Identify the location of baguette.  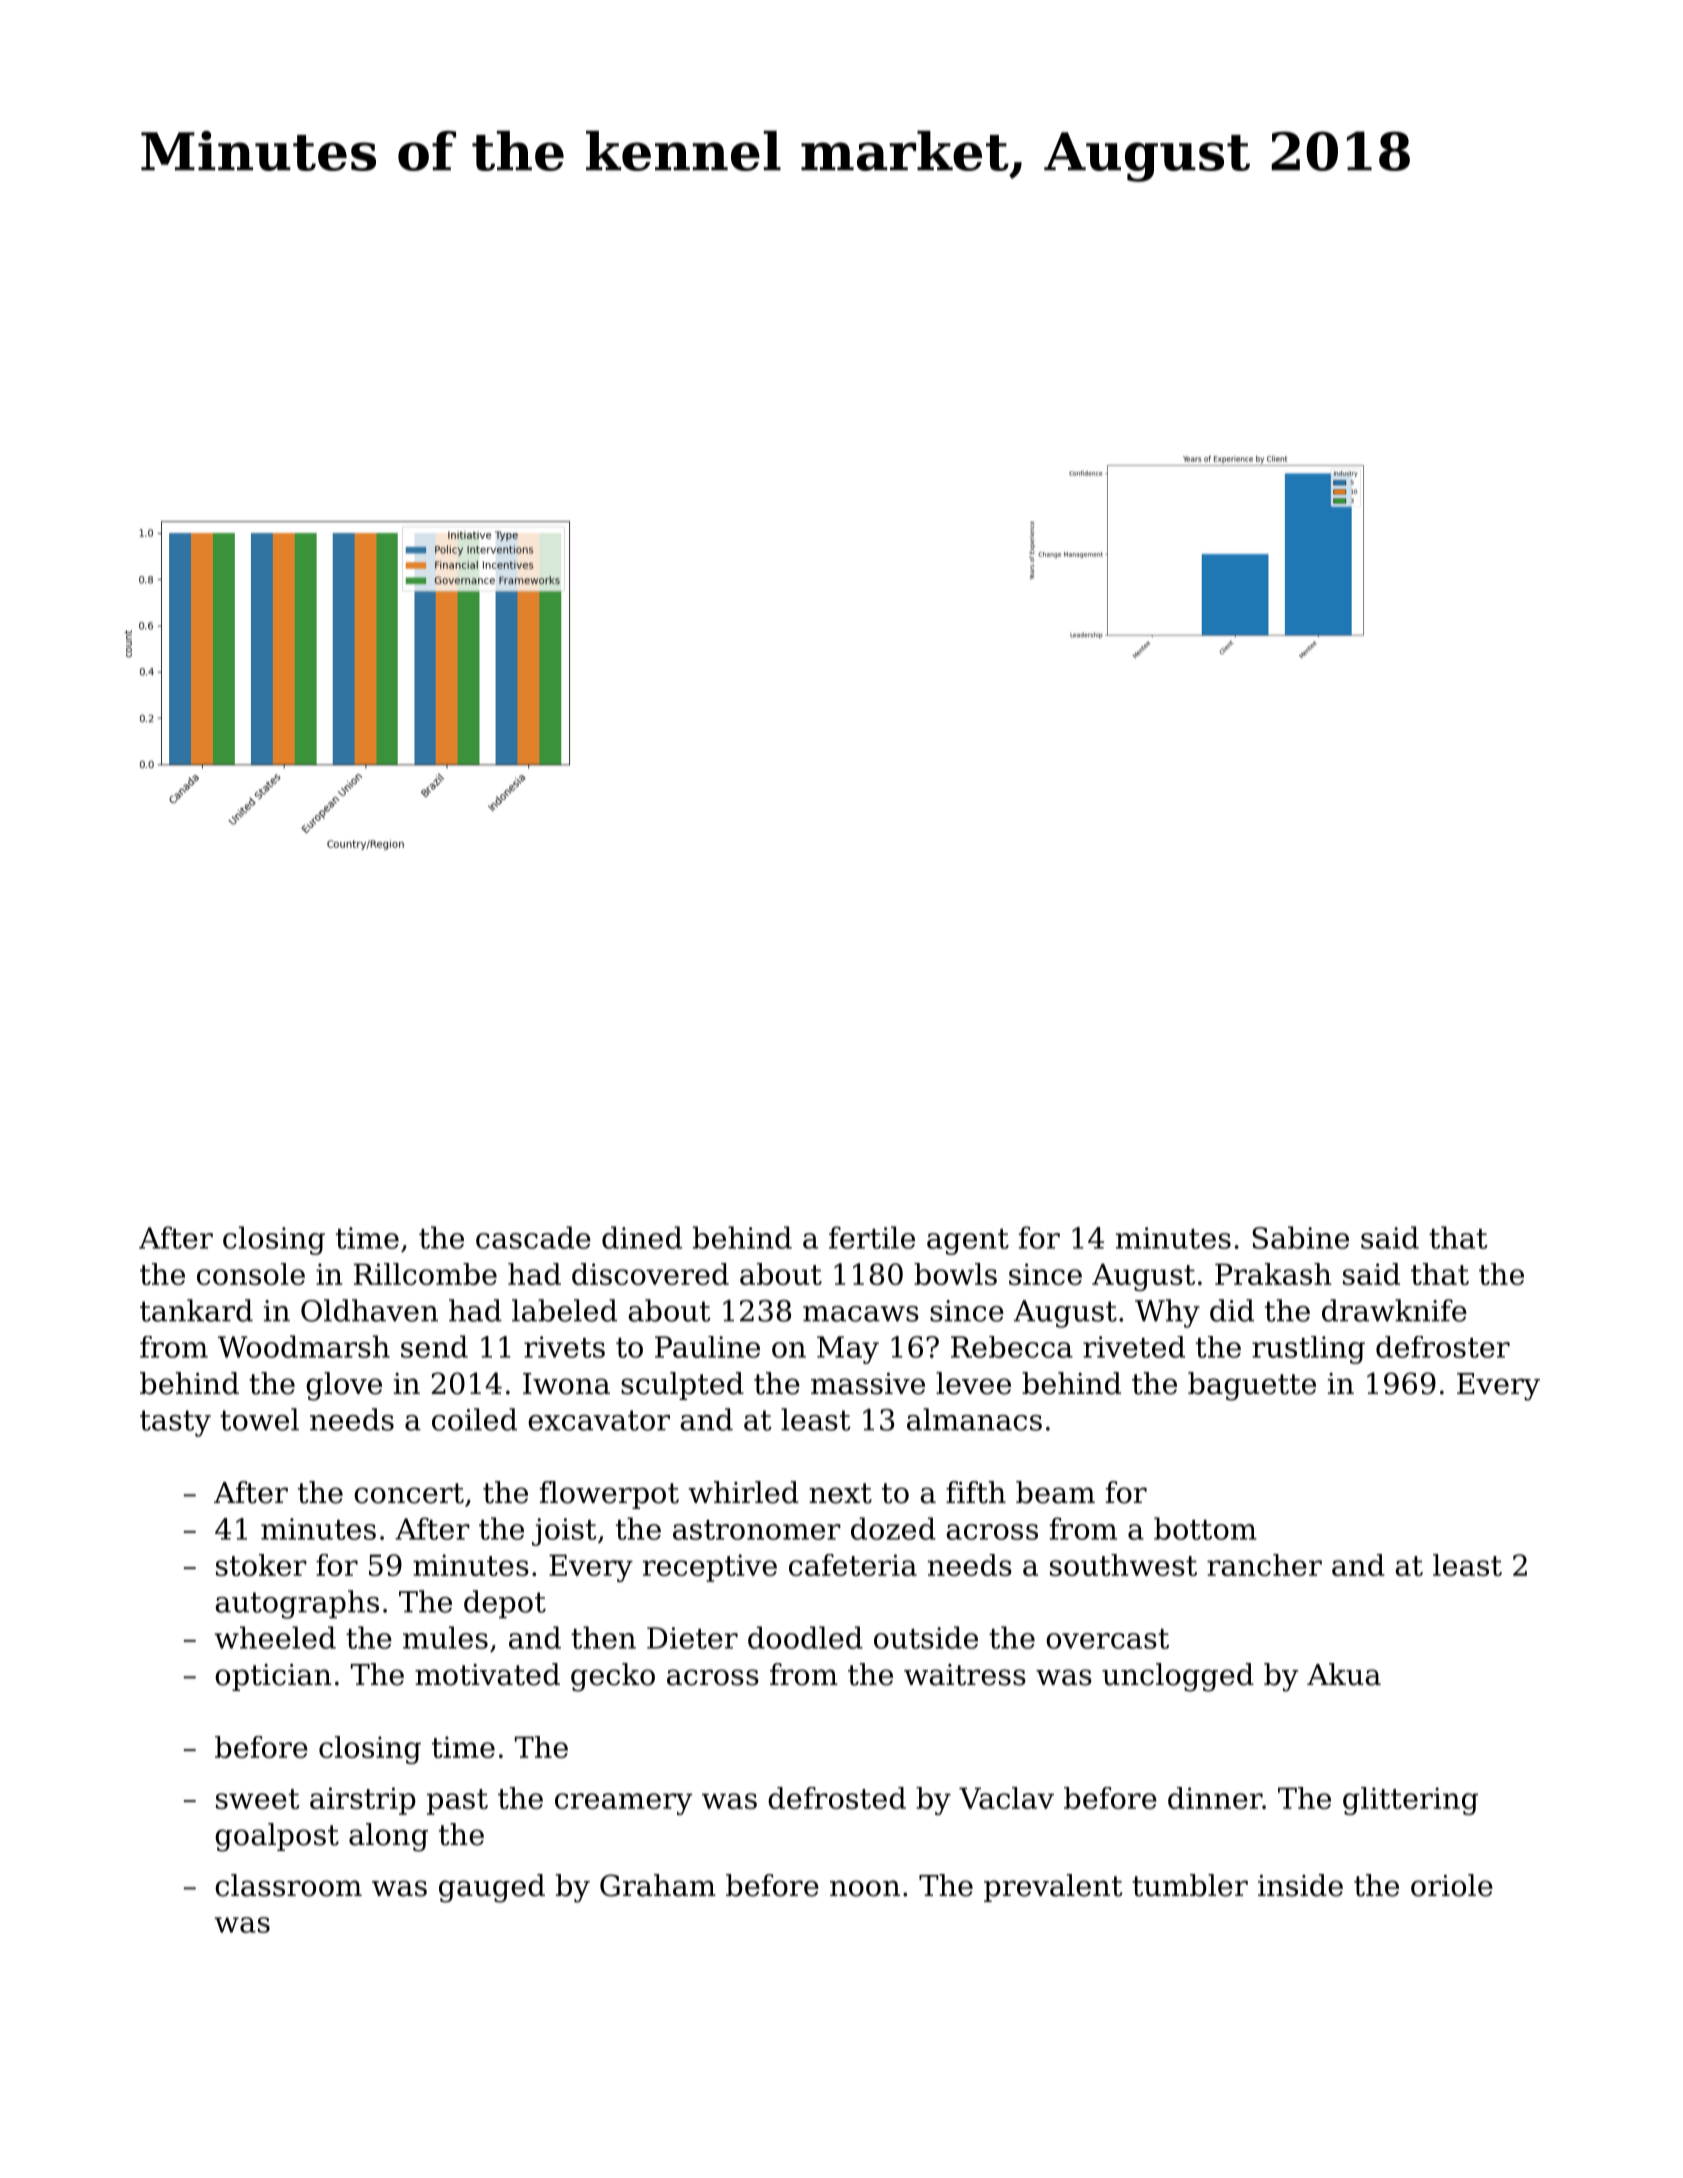
(1252, 1386).
